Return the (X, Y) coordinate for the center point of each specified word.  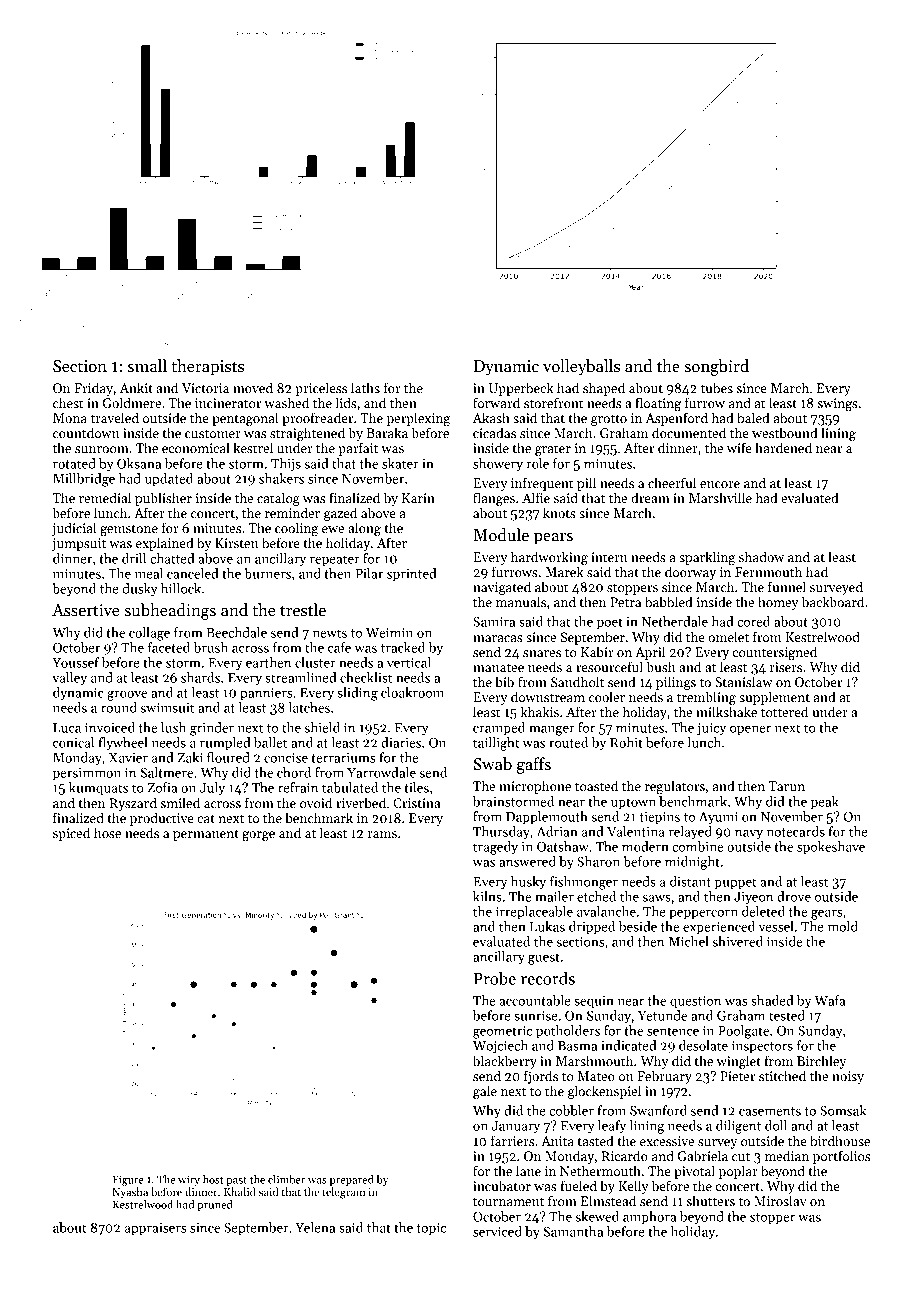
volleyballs (581, 367)
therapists (207, 367)
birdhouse (840, 1140)
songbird (717, 367)
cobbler (571, 1110)
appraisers (155, 1229)
